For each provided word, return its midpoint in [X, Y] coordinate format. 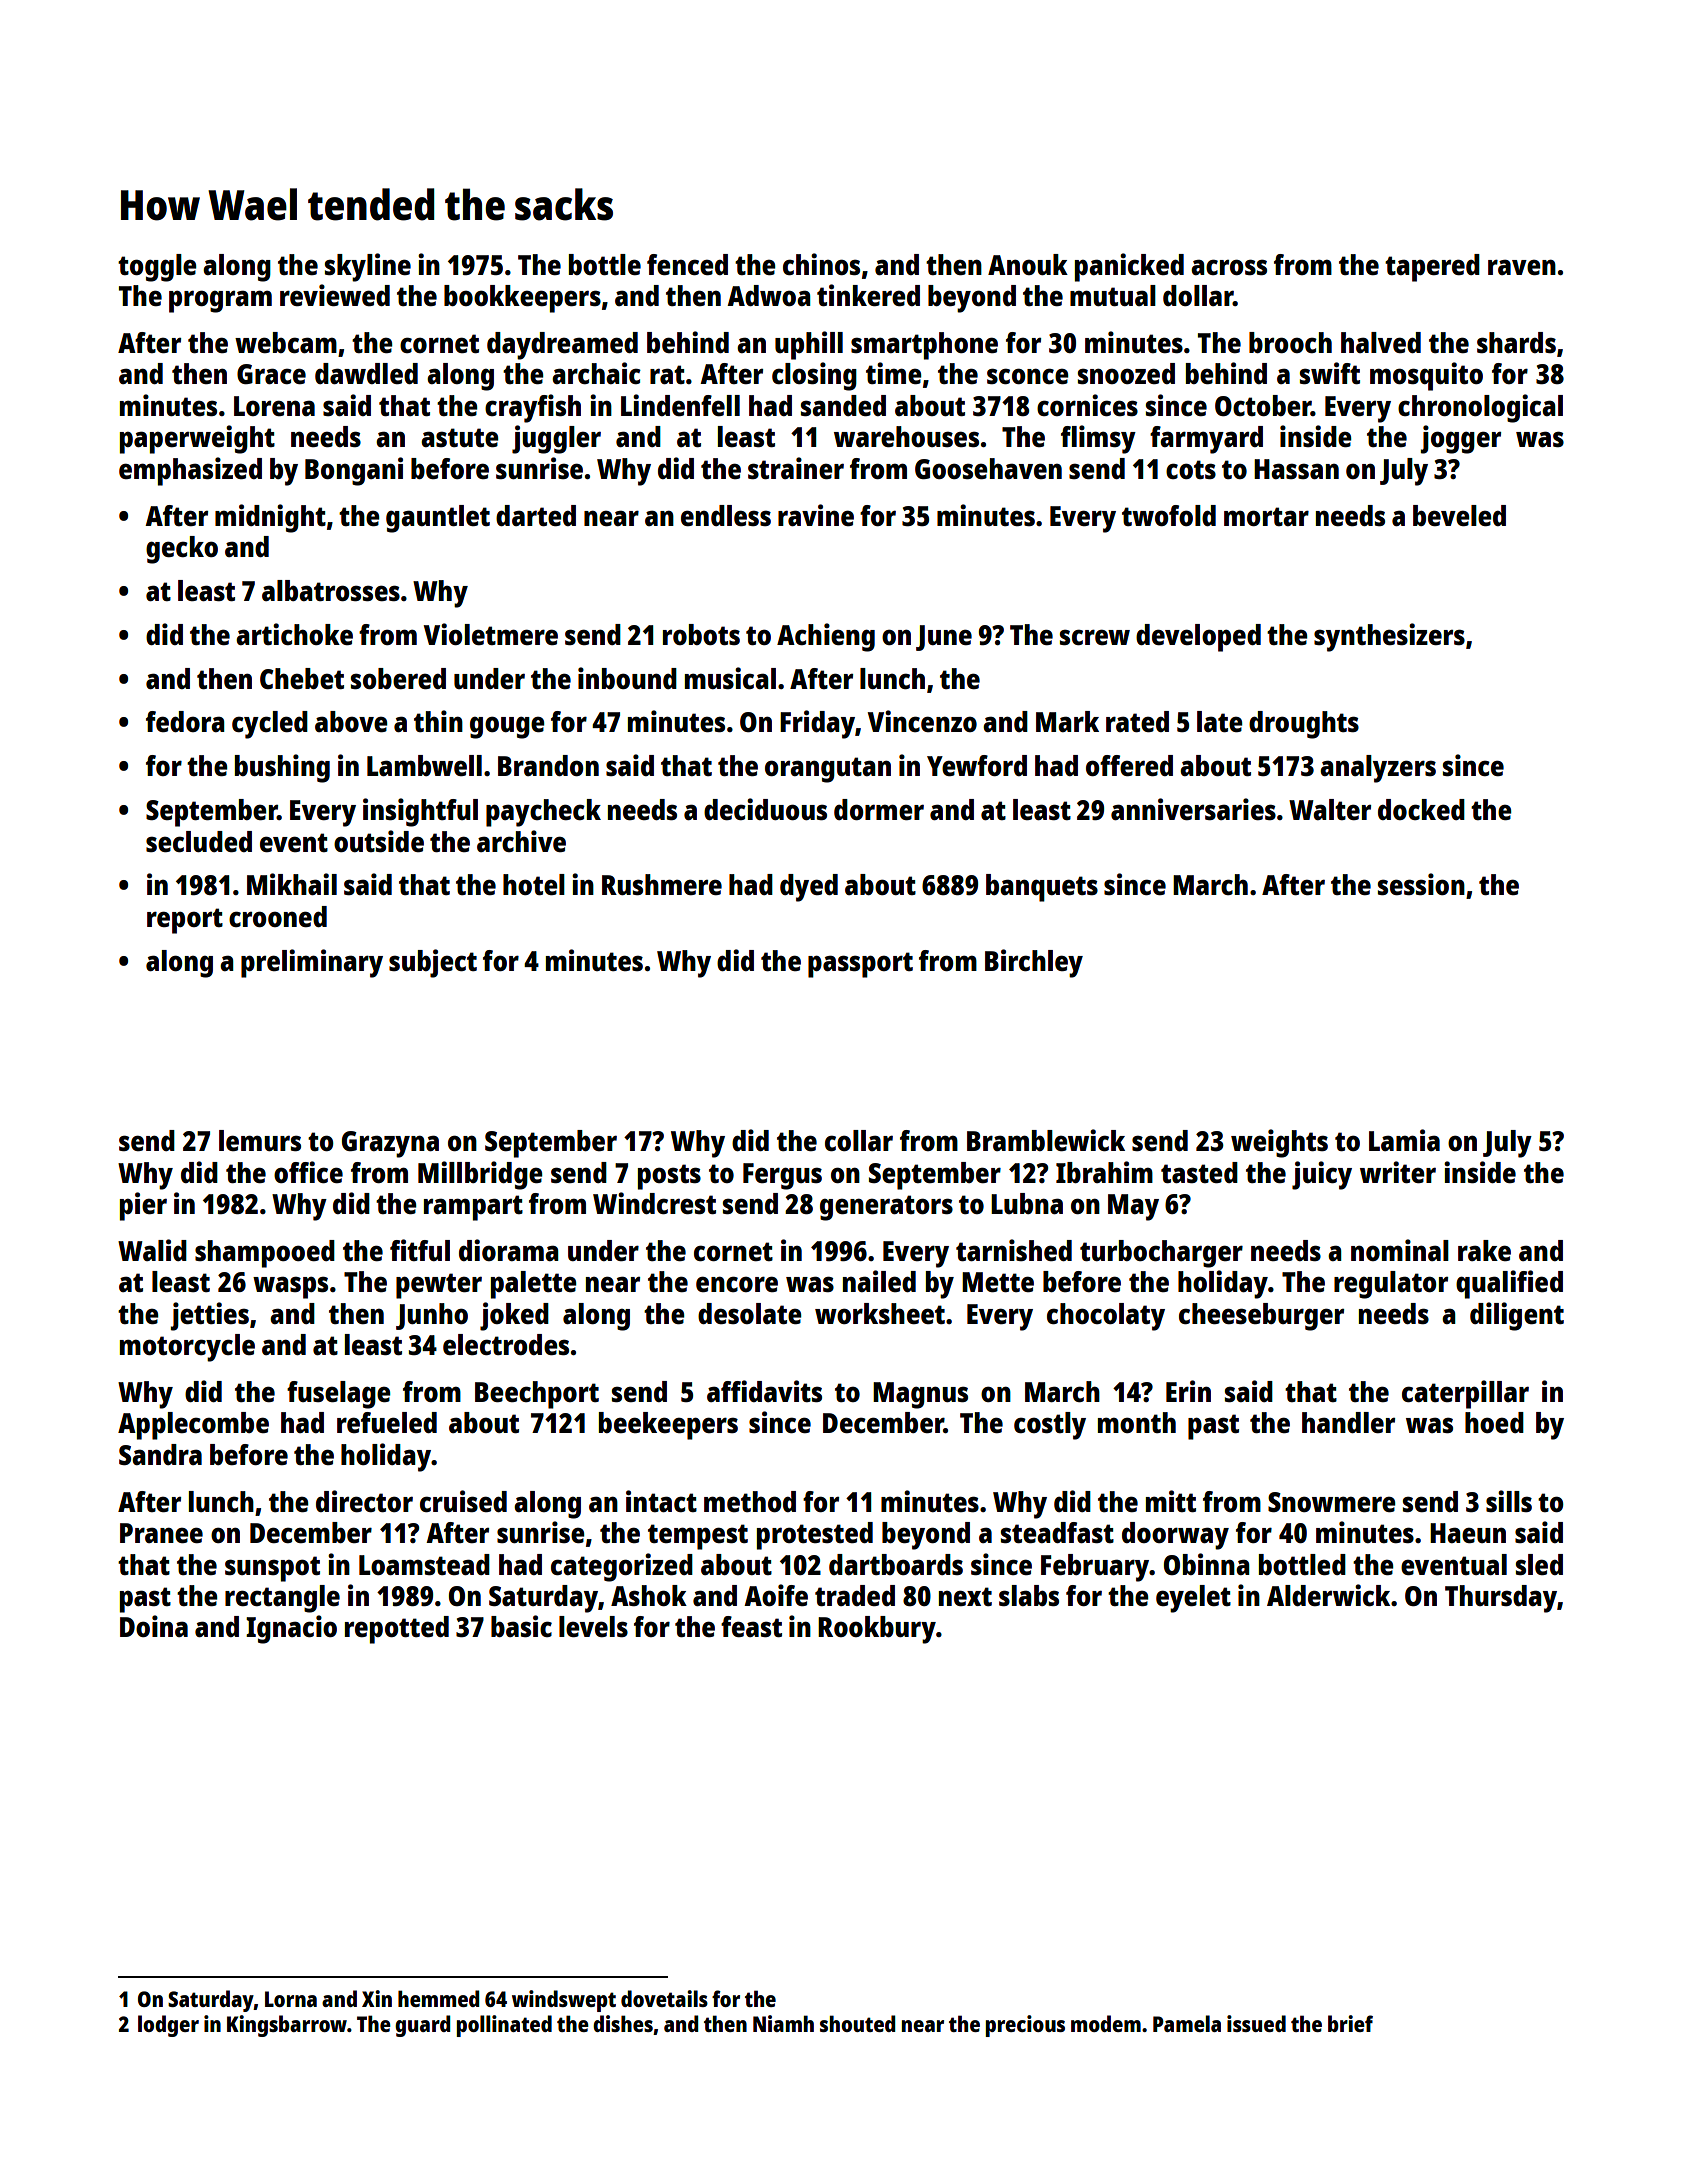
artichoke [294, 634]
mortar [1266, 516]
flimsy [1098, 439]
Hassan [1296, 469]
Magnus [920, 1395]
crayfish [533, 408]
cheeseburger [1261, 1317]
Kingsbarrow [287, 2026]
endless [726, 515]
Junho [432, 1316]
